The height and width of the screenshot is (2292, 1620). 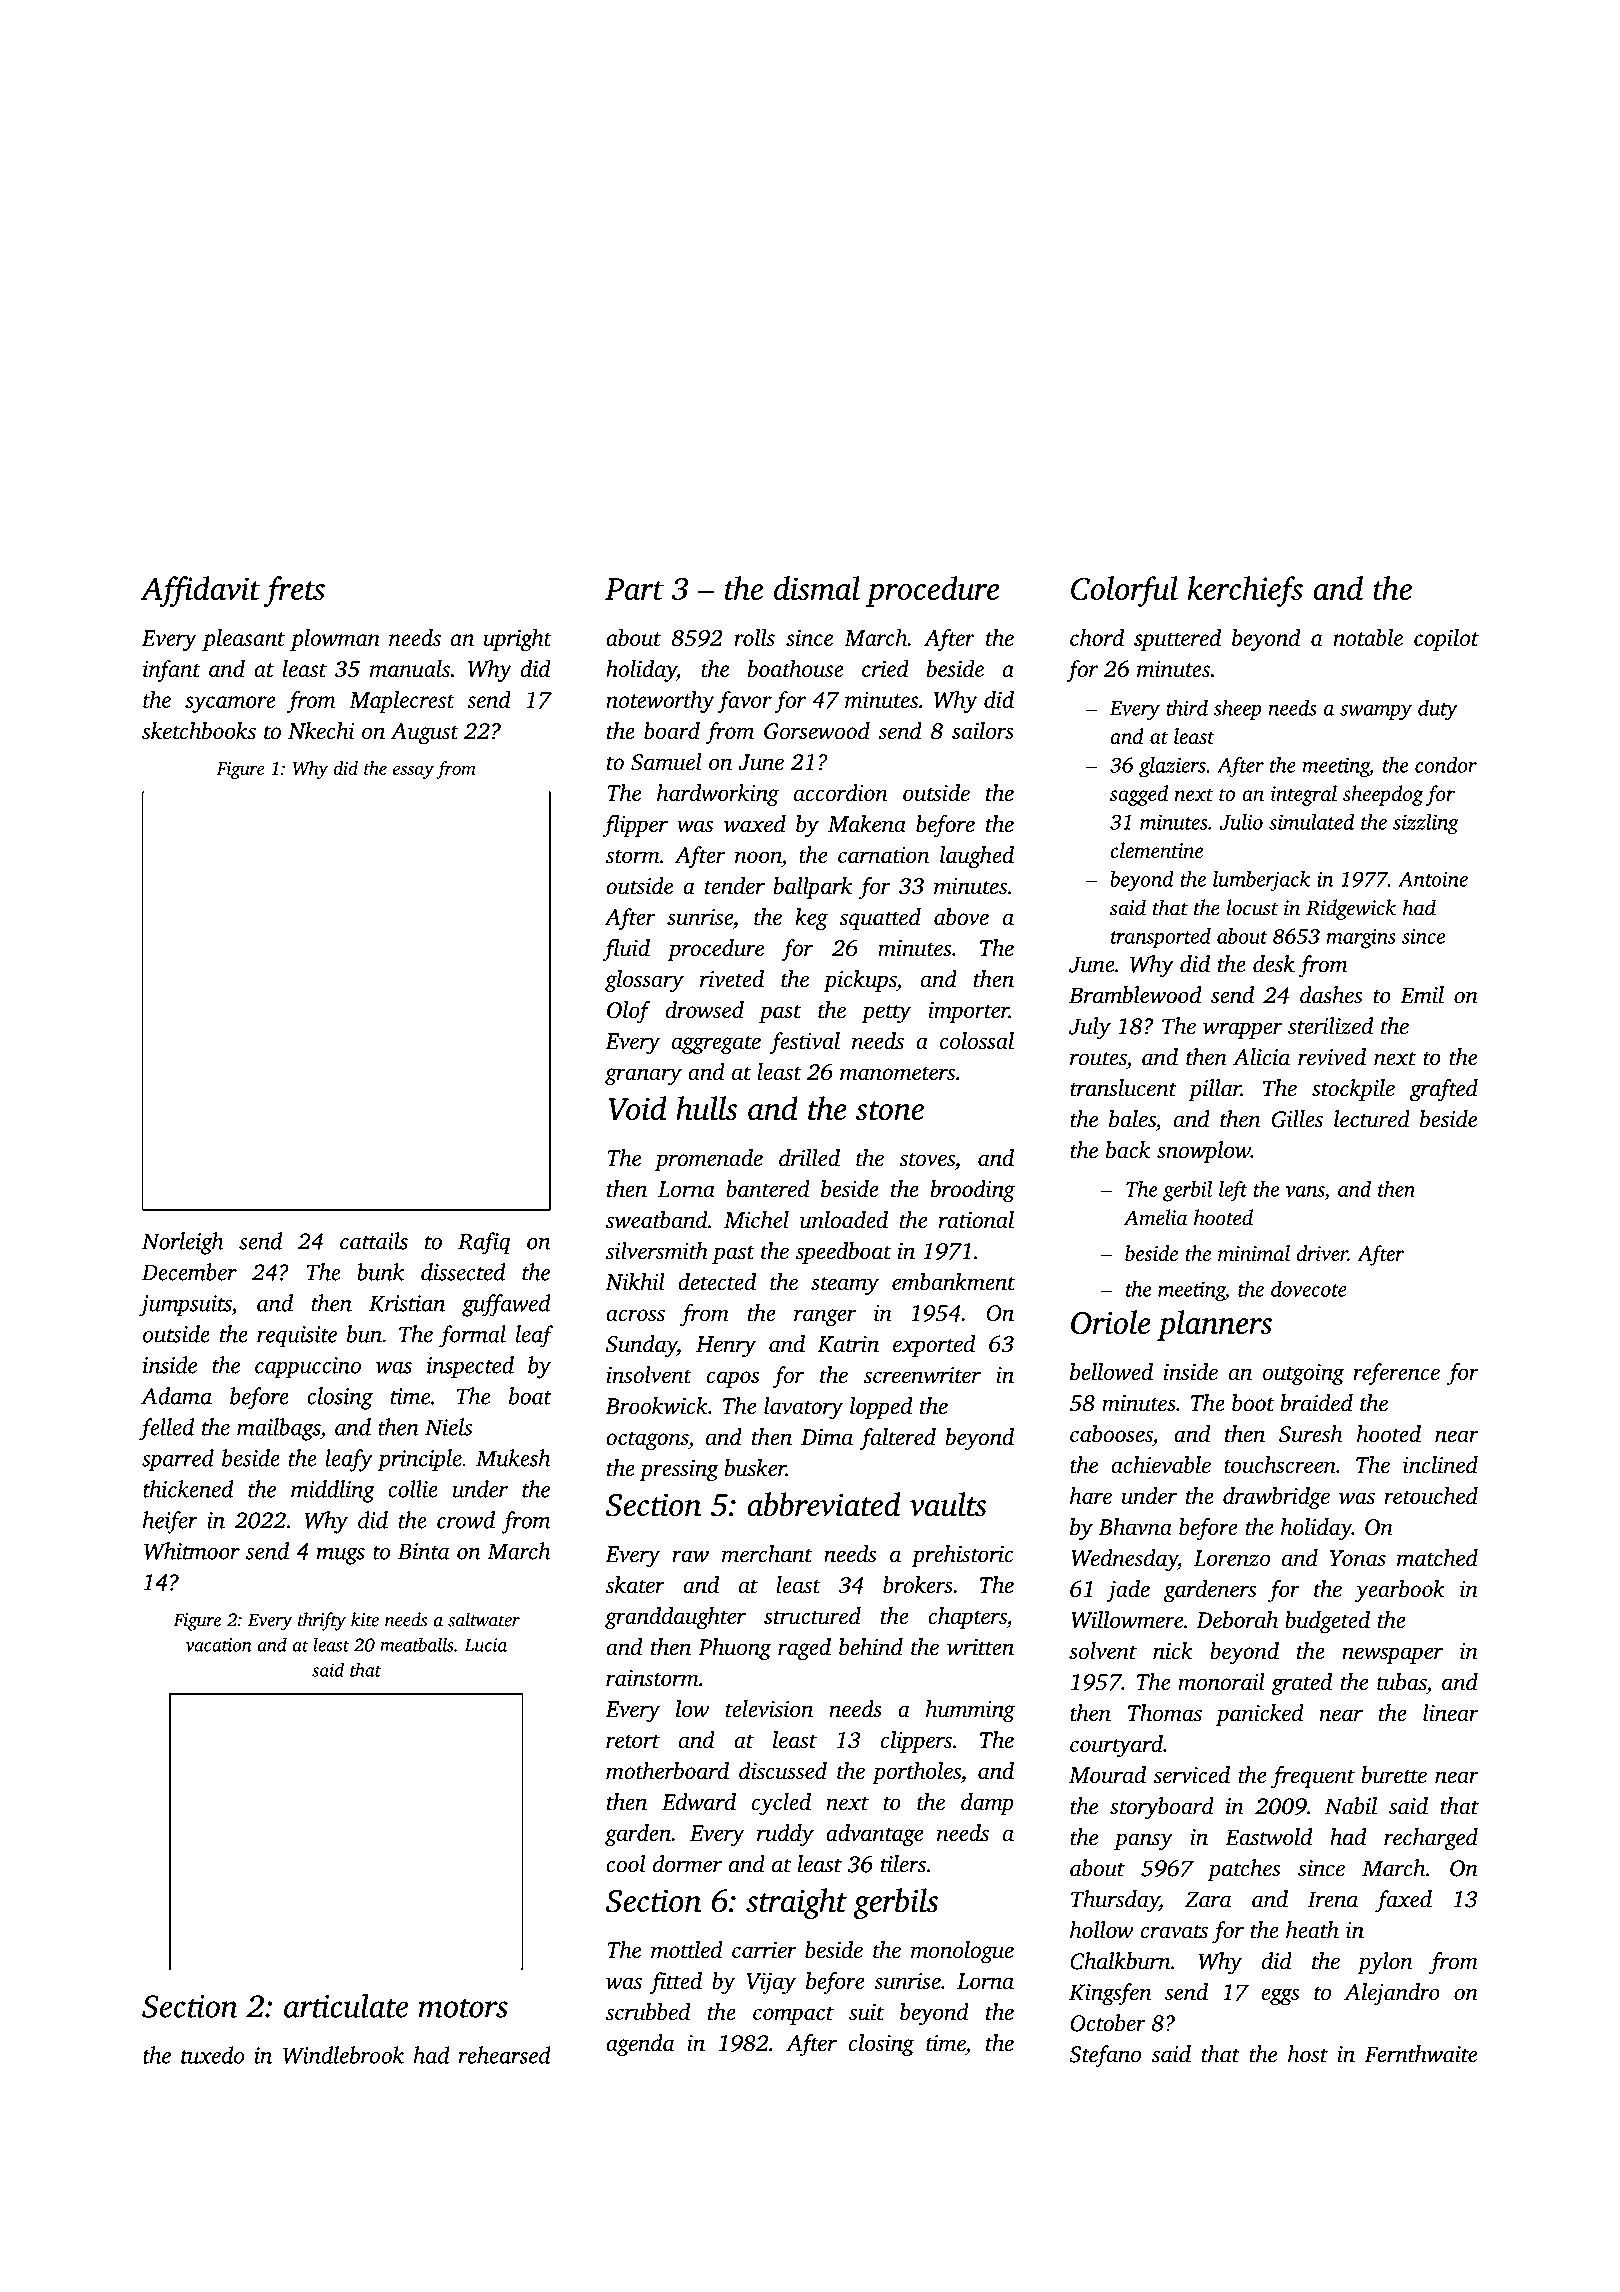 What do you see at coordinates (626, 1864) in the screenshot?
I see `cool` at bounding box center [626, 1864].
